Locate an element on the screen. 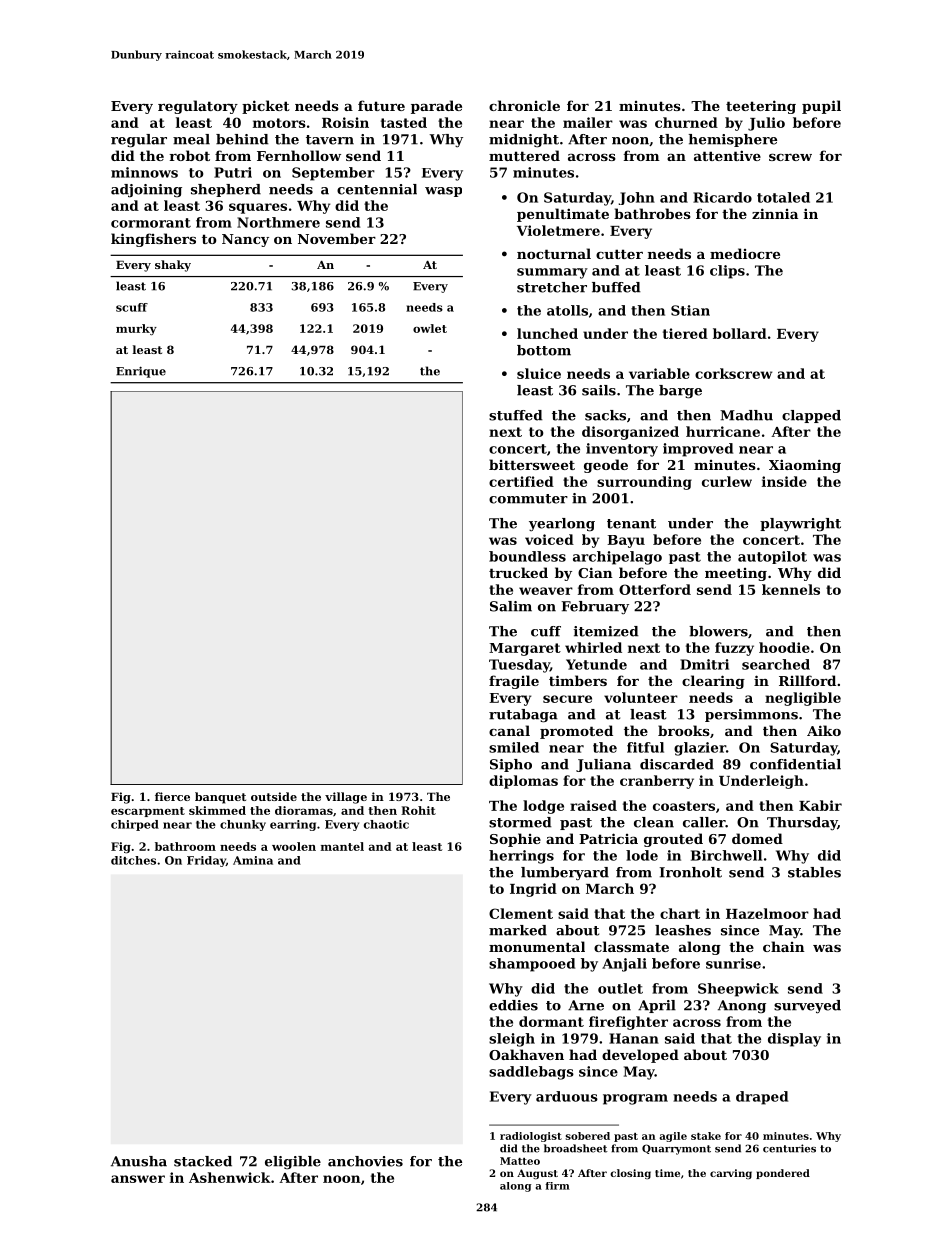  adjoining is located at coordinates (146, 191).
